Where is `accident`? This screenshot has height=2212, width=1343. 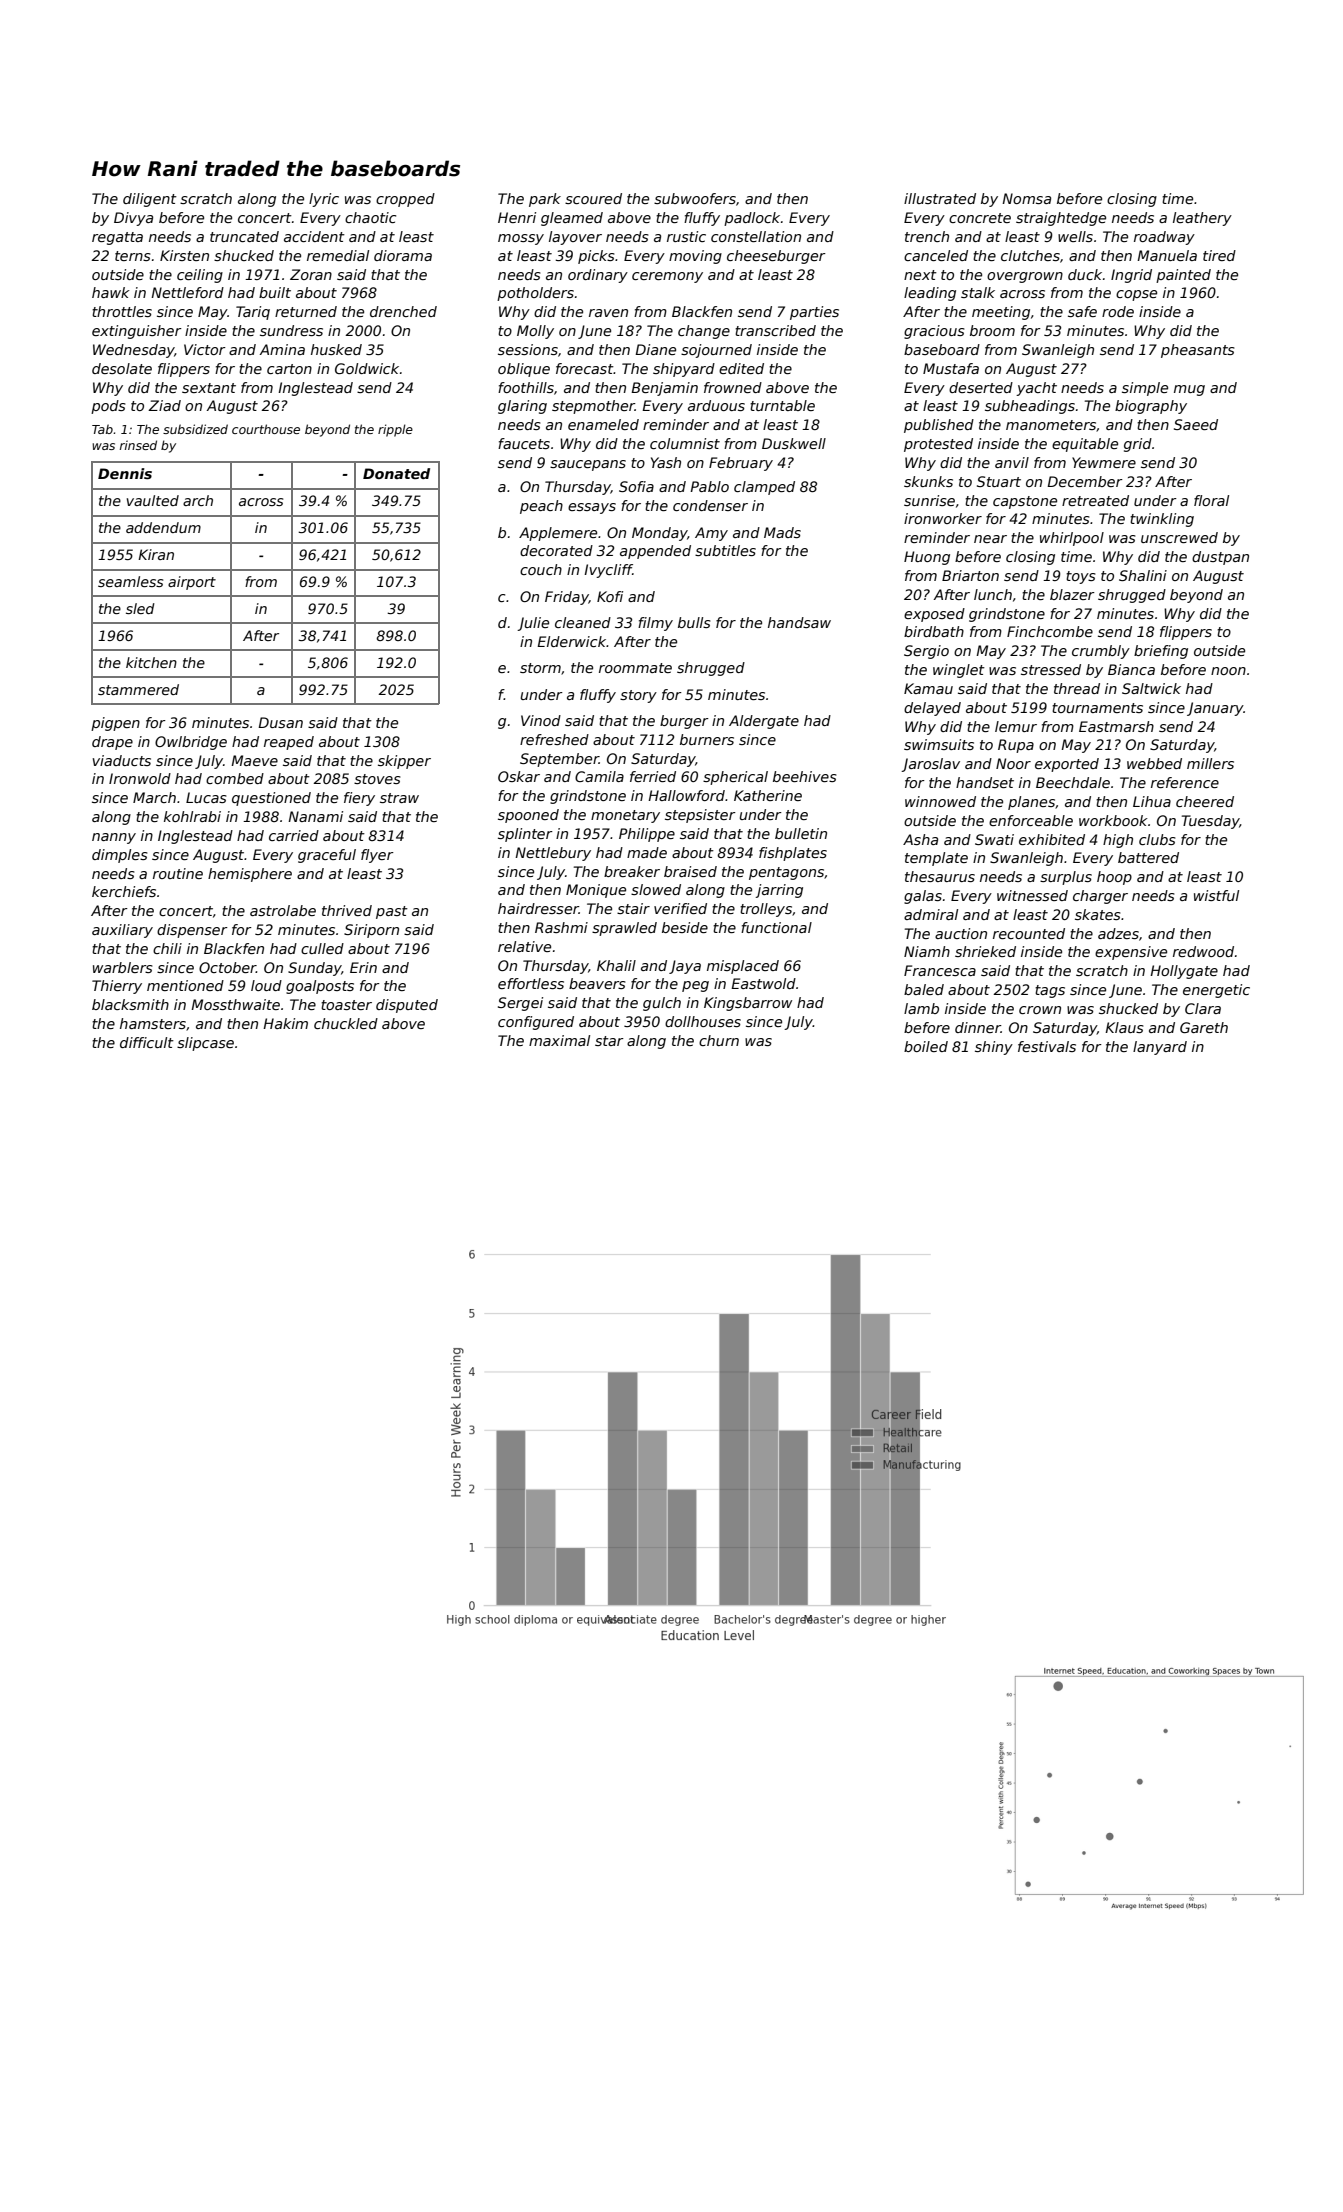 accident is located at coordinates (314, 236).
